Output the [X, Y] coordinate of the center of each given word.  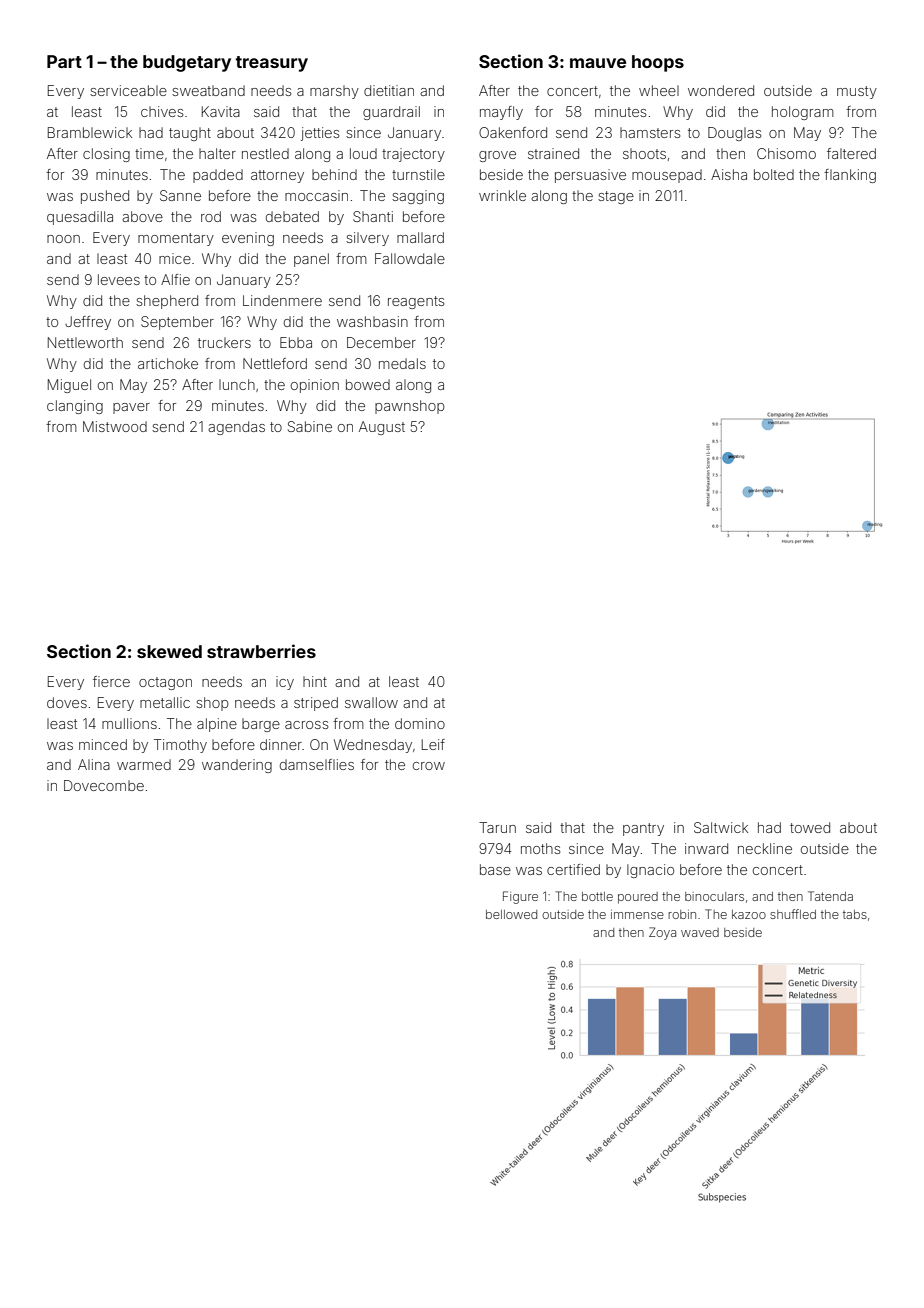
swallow [371, 702]
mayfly [501, 113]
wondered [721, 90]
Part [64, 61]
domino [420, 723]
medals [402, 363]
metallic [165, 702]
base [495, 869]
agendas [236, 428]
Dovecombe [104, 785]
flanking [850, 176]
